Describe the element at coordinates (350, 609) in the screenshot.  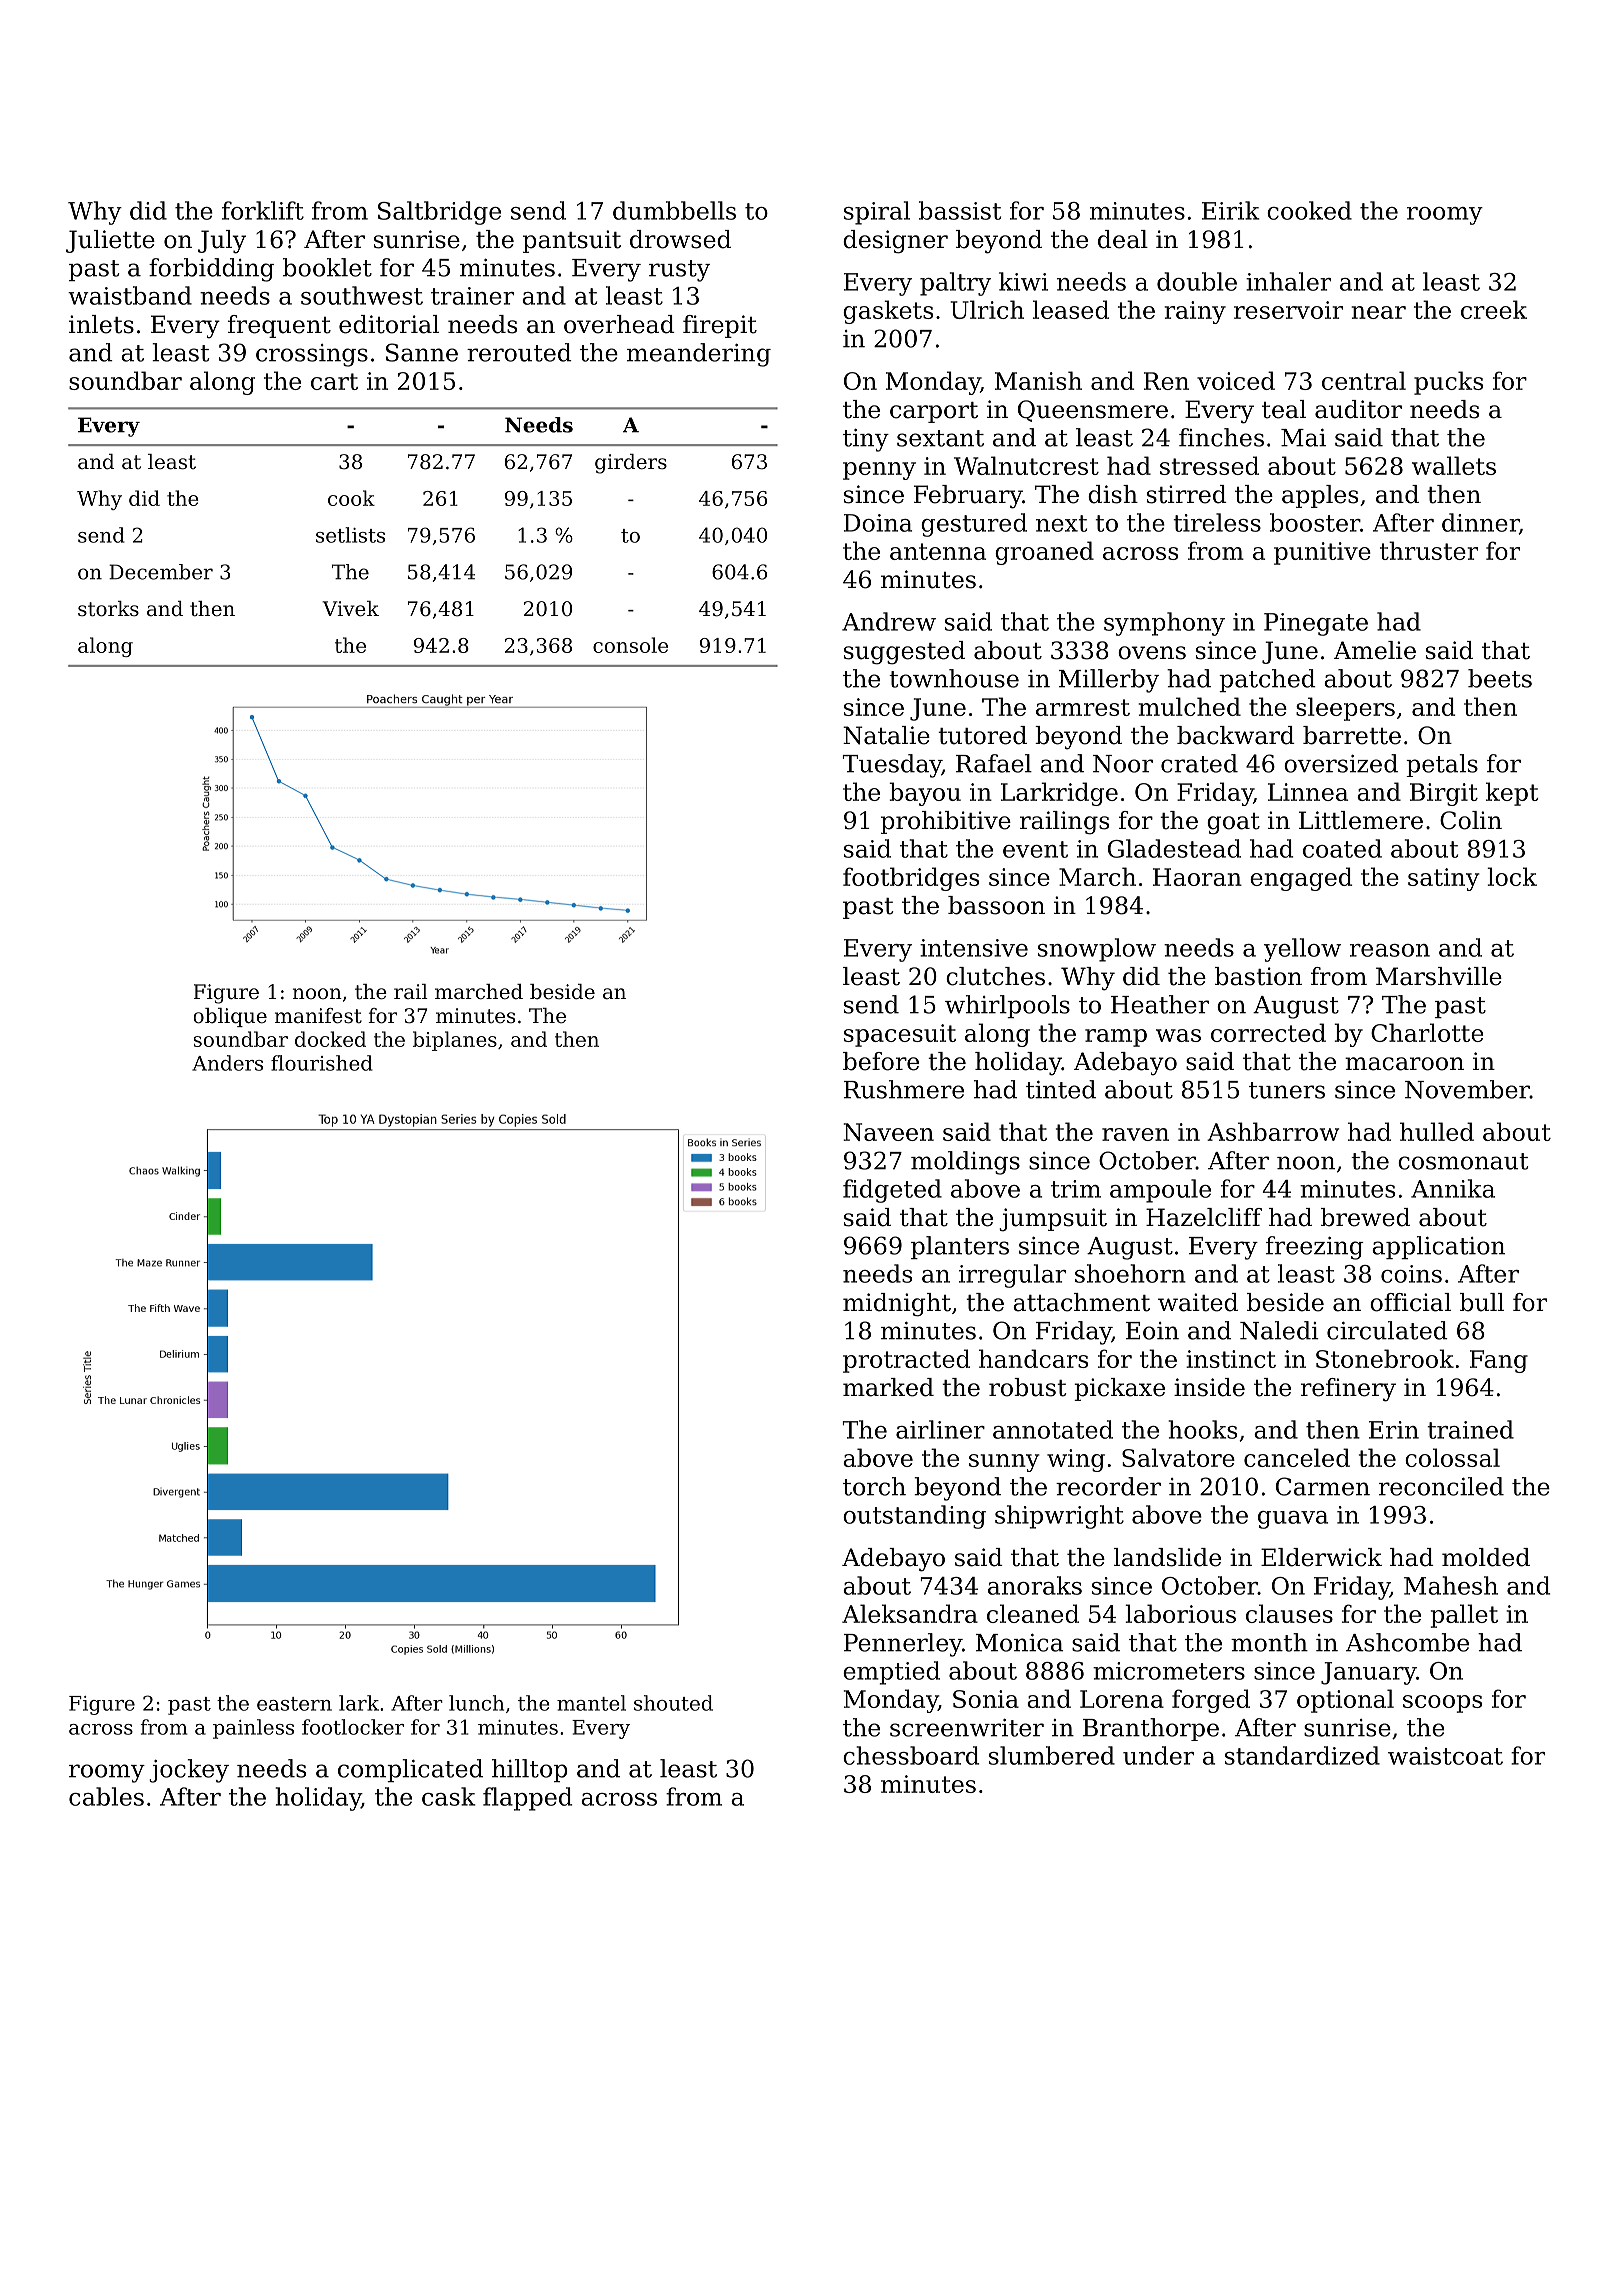
I see `Vivek` at that location.
